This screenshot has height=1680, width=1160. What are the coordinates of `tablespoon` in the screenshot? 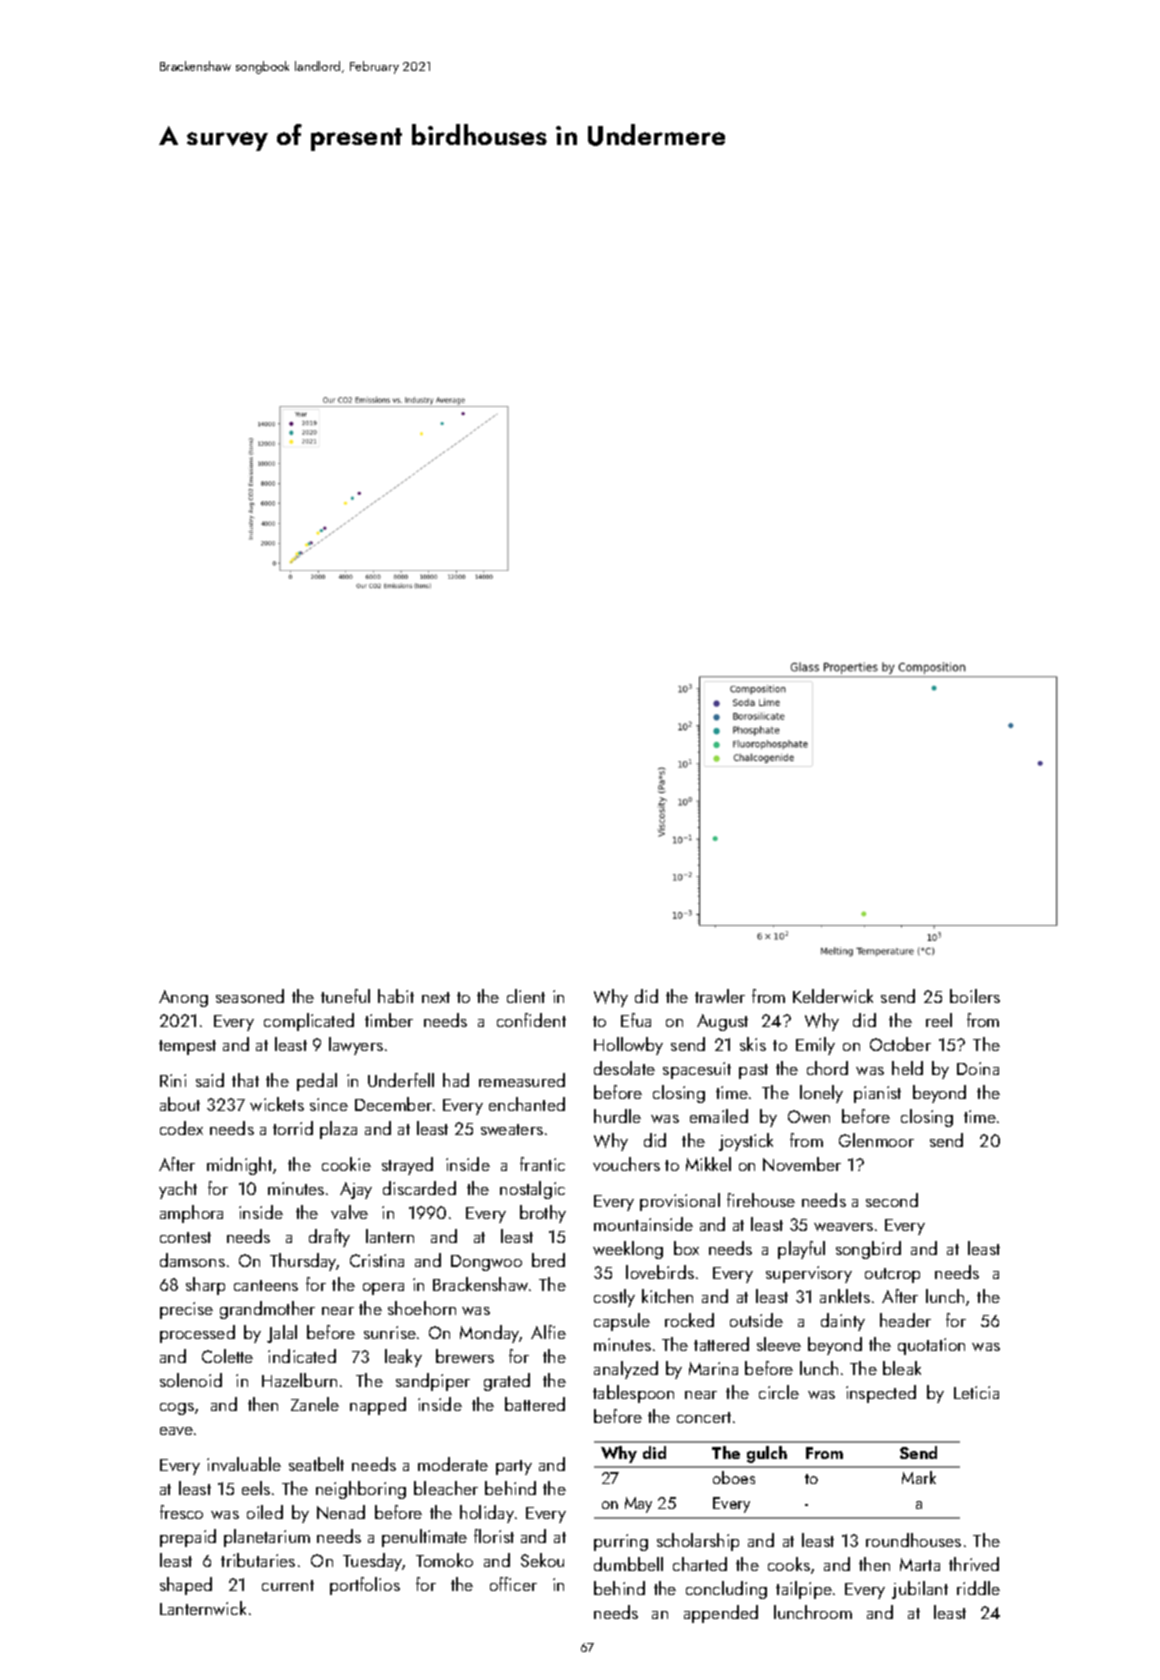 It's located at (633, 1394).
